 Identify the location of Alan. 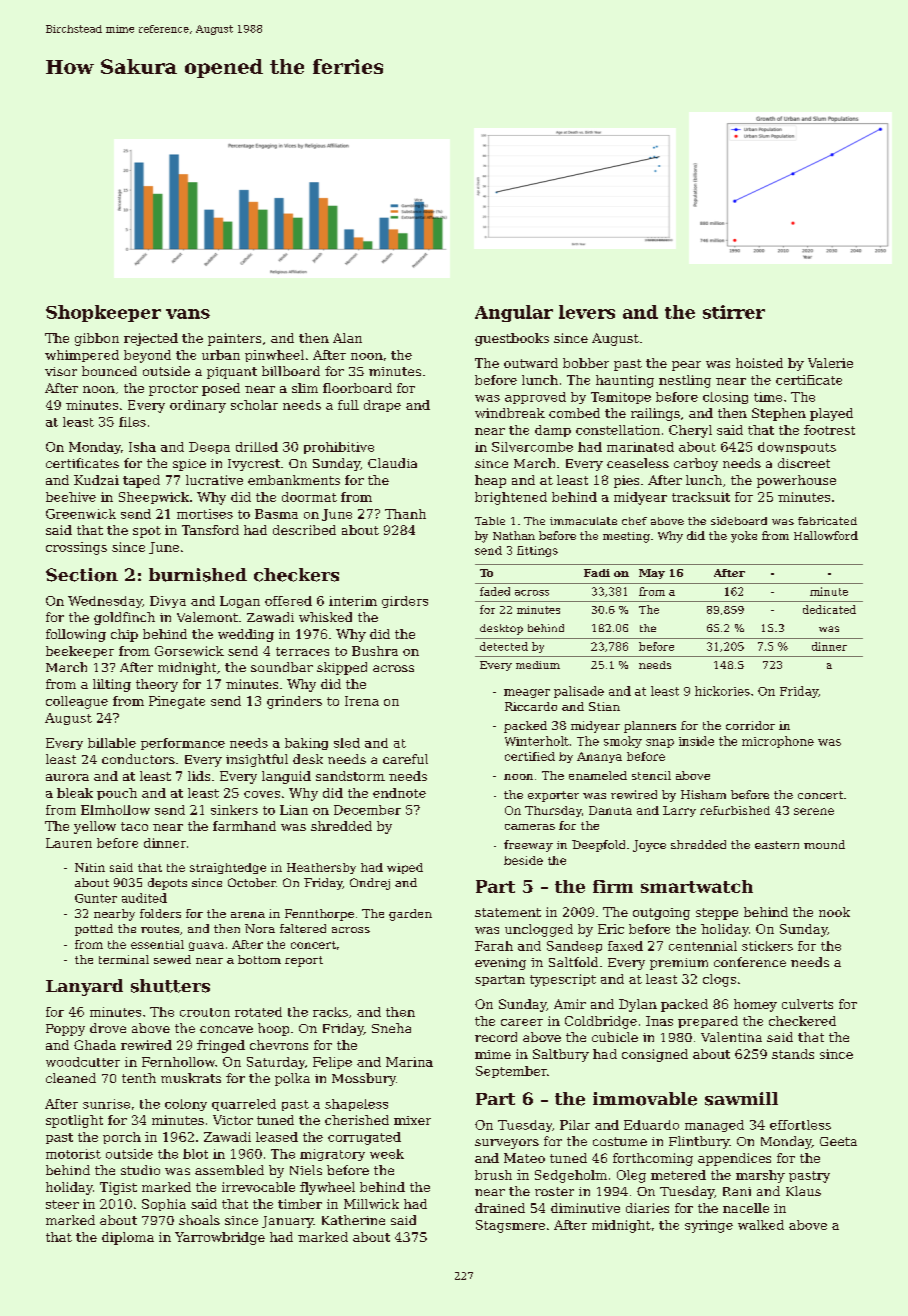
(347, 338).
